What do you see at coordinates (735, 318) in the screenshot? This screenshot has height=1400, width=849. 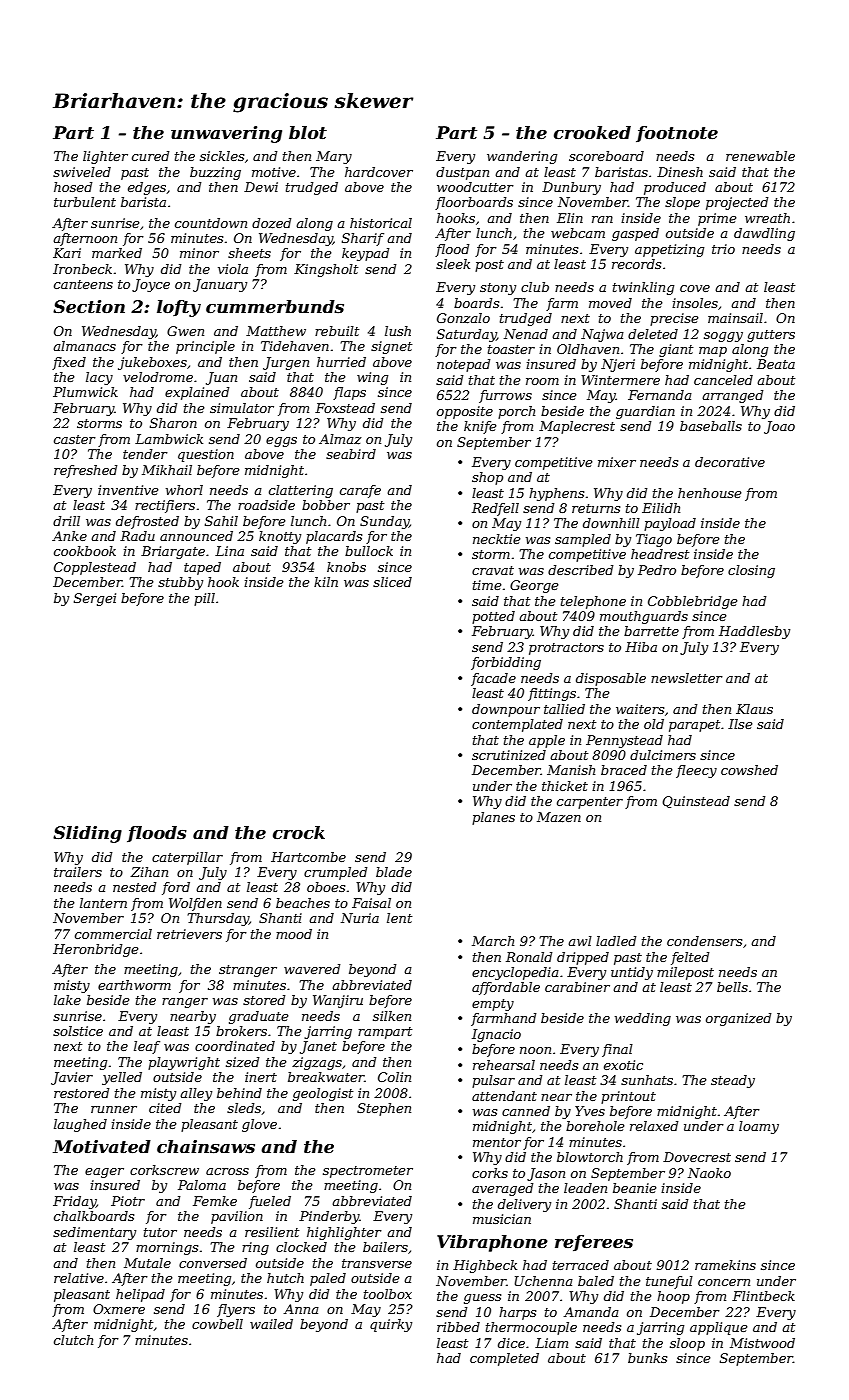 I see `mainsail` at bounding box center [735, 318].
